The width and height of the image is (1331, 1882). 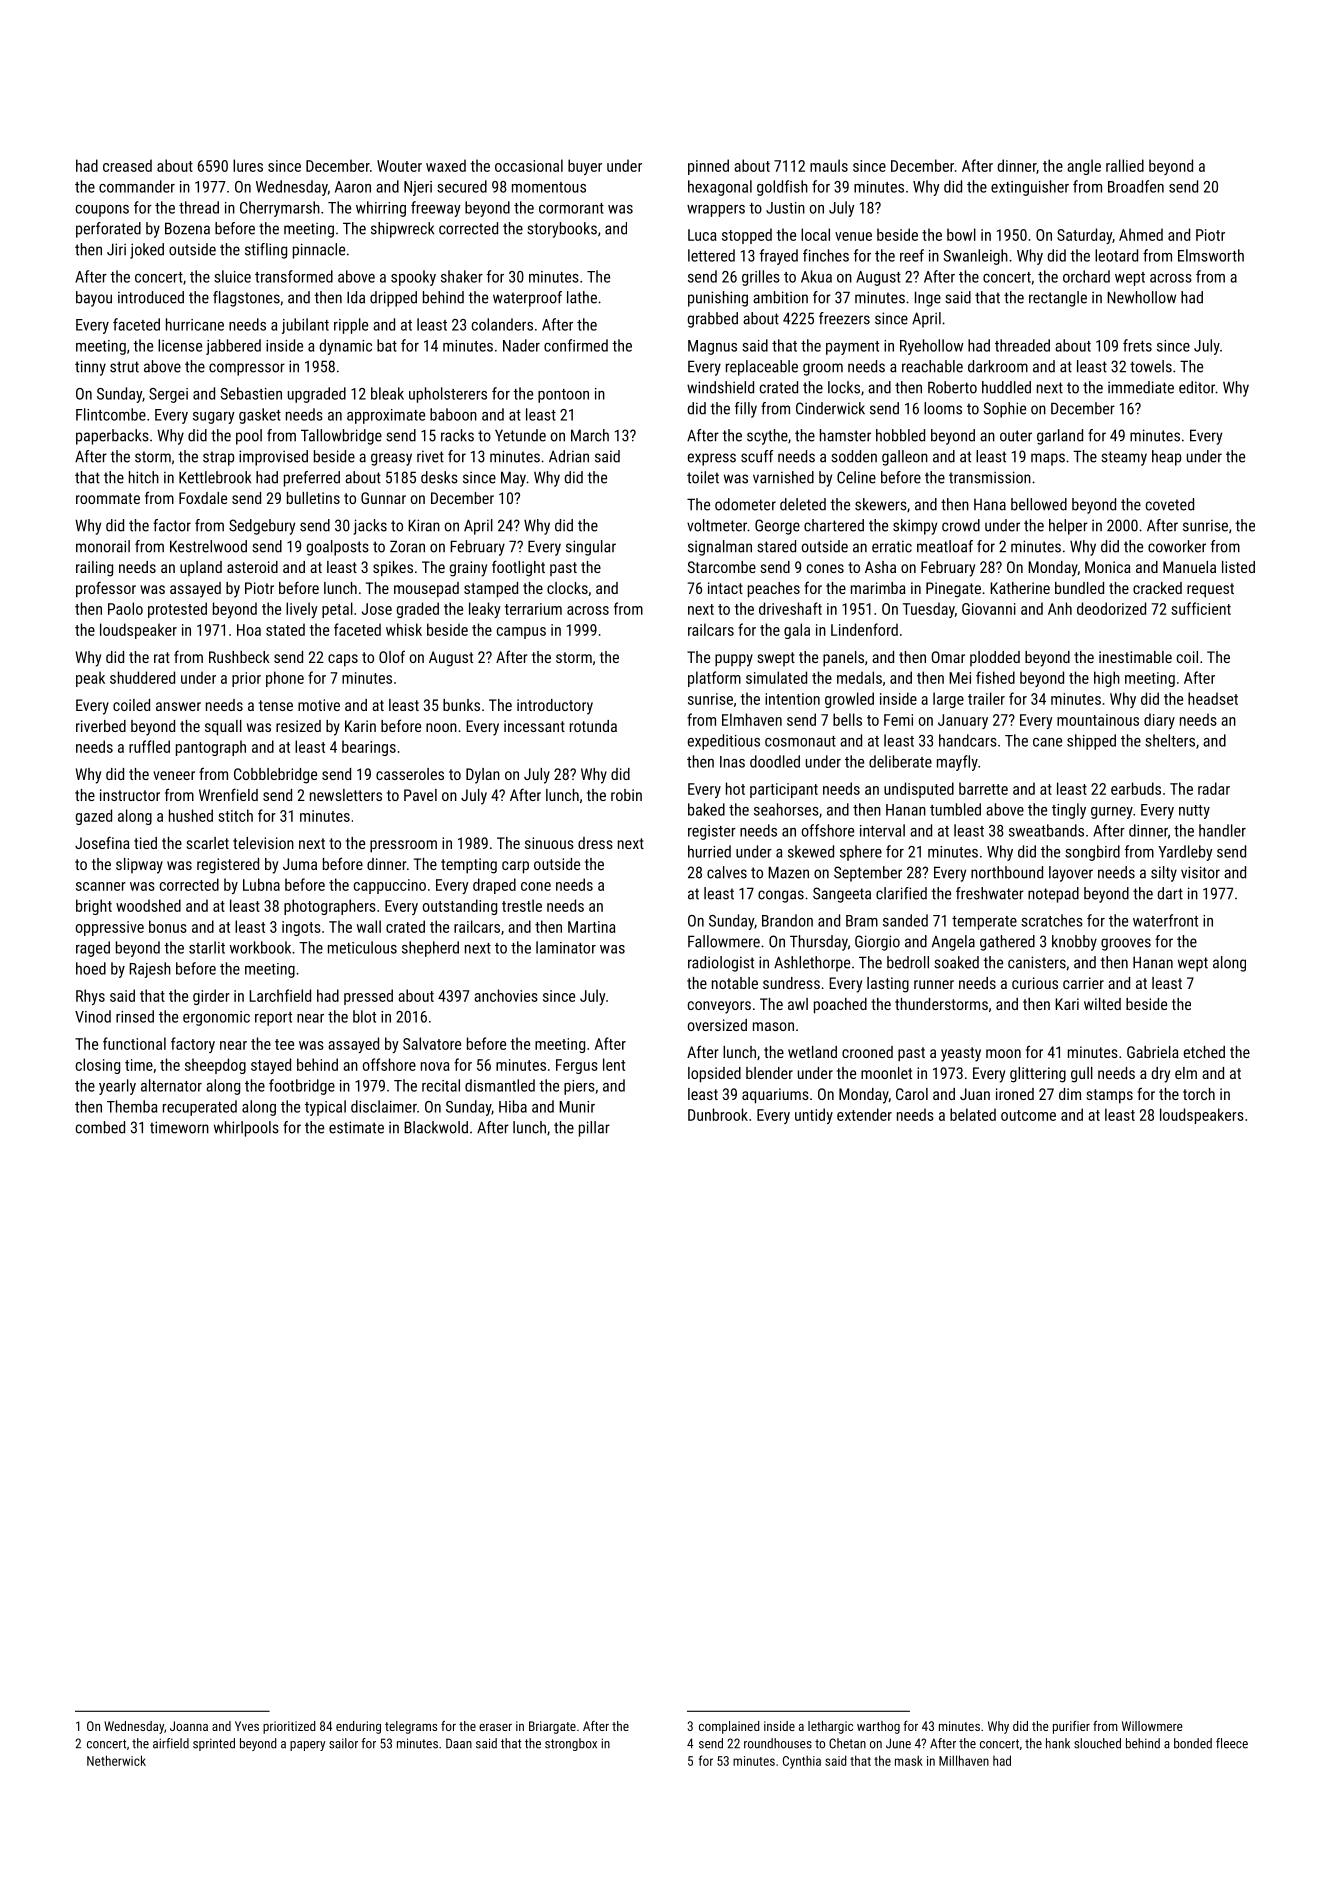 What do you see at coordinates (247, 1726) in the image?
I see `Yves` at bounding box center [247, 1726].
